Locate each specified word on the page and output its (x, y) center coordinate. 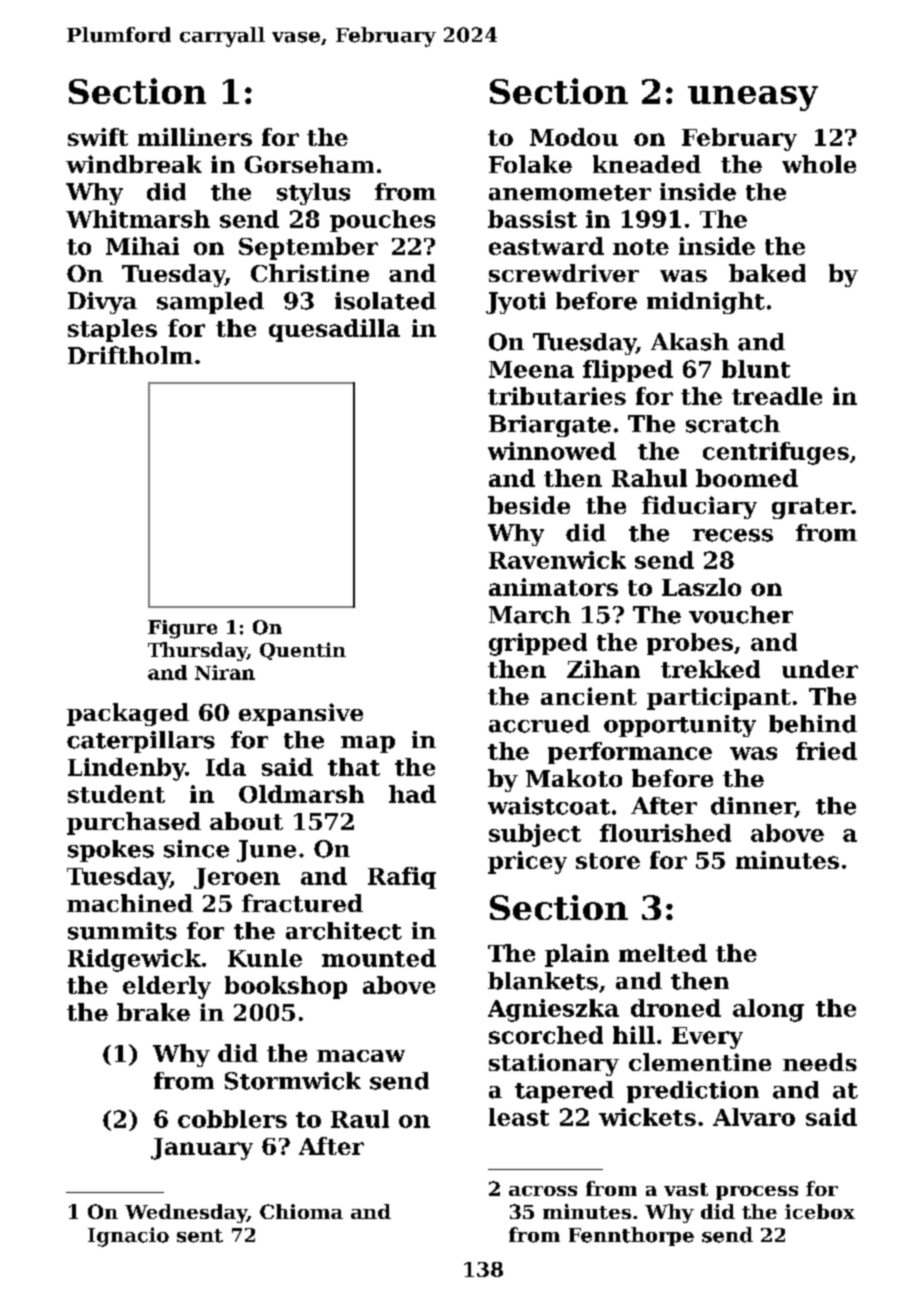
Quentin (303, 651)
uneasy (753, 98)
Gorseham (309, 164)
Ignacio (128, 1237)
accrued (539, 724)
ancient (589, 696)
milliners (195, 137)
